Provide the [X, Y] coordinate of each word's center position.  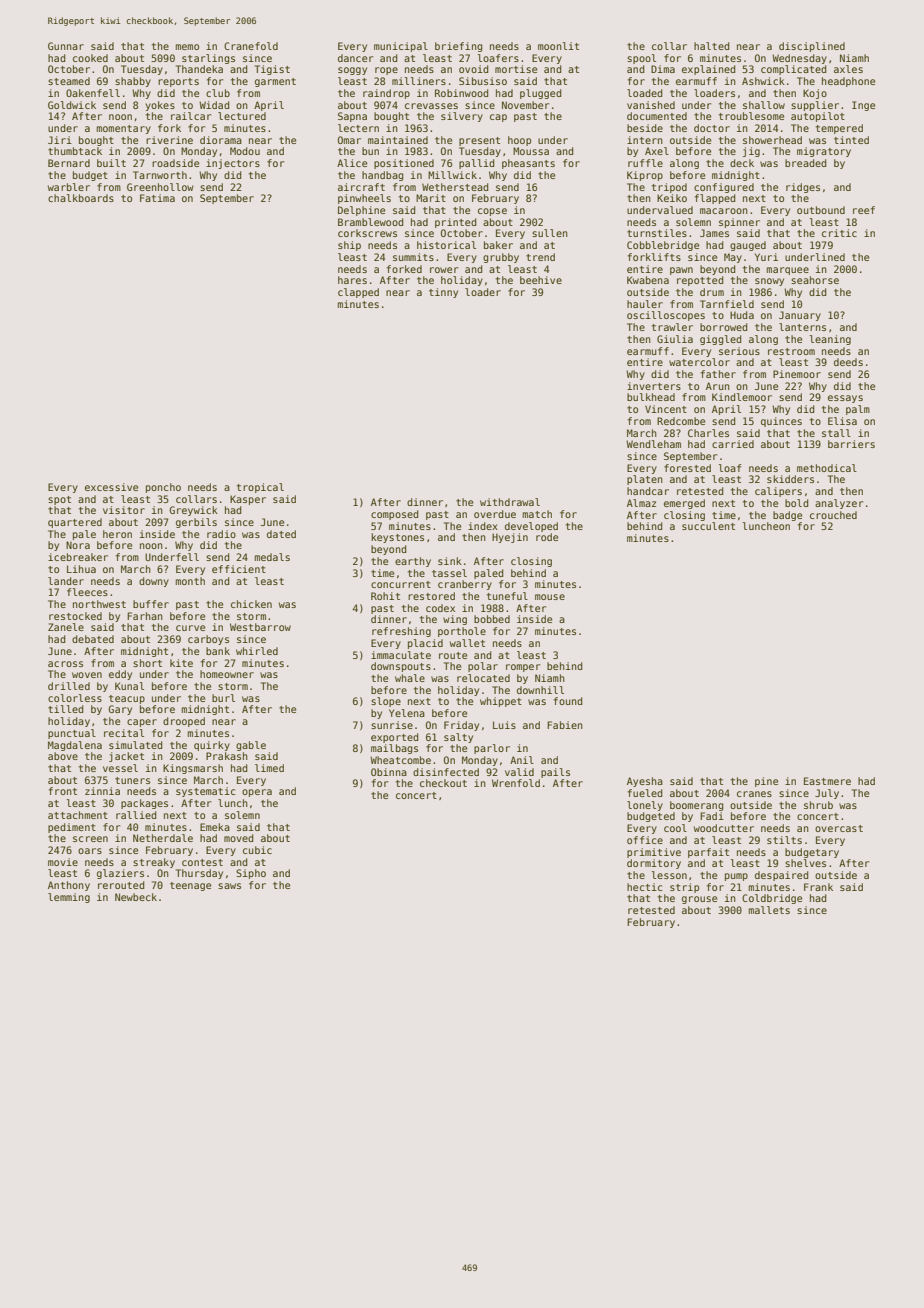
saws [229, 886]
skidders [790, 479]
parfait [708, 853]
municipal [401, 47]
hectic [645, 887]
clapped [358, 293]
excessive [111, 487]
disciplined [812, 47]
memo [187, 47]
